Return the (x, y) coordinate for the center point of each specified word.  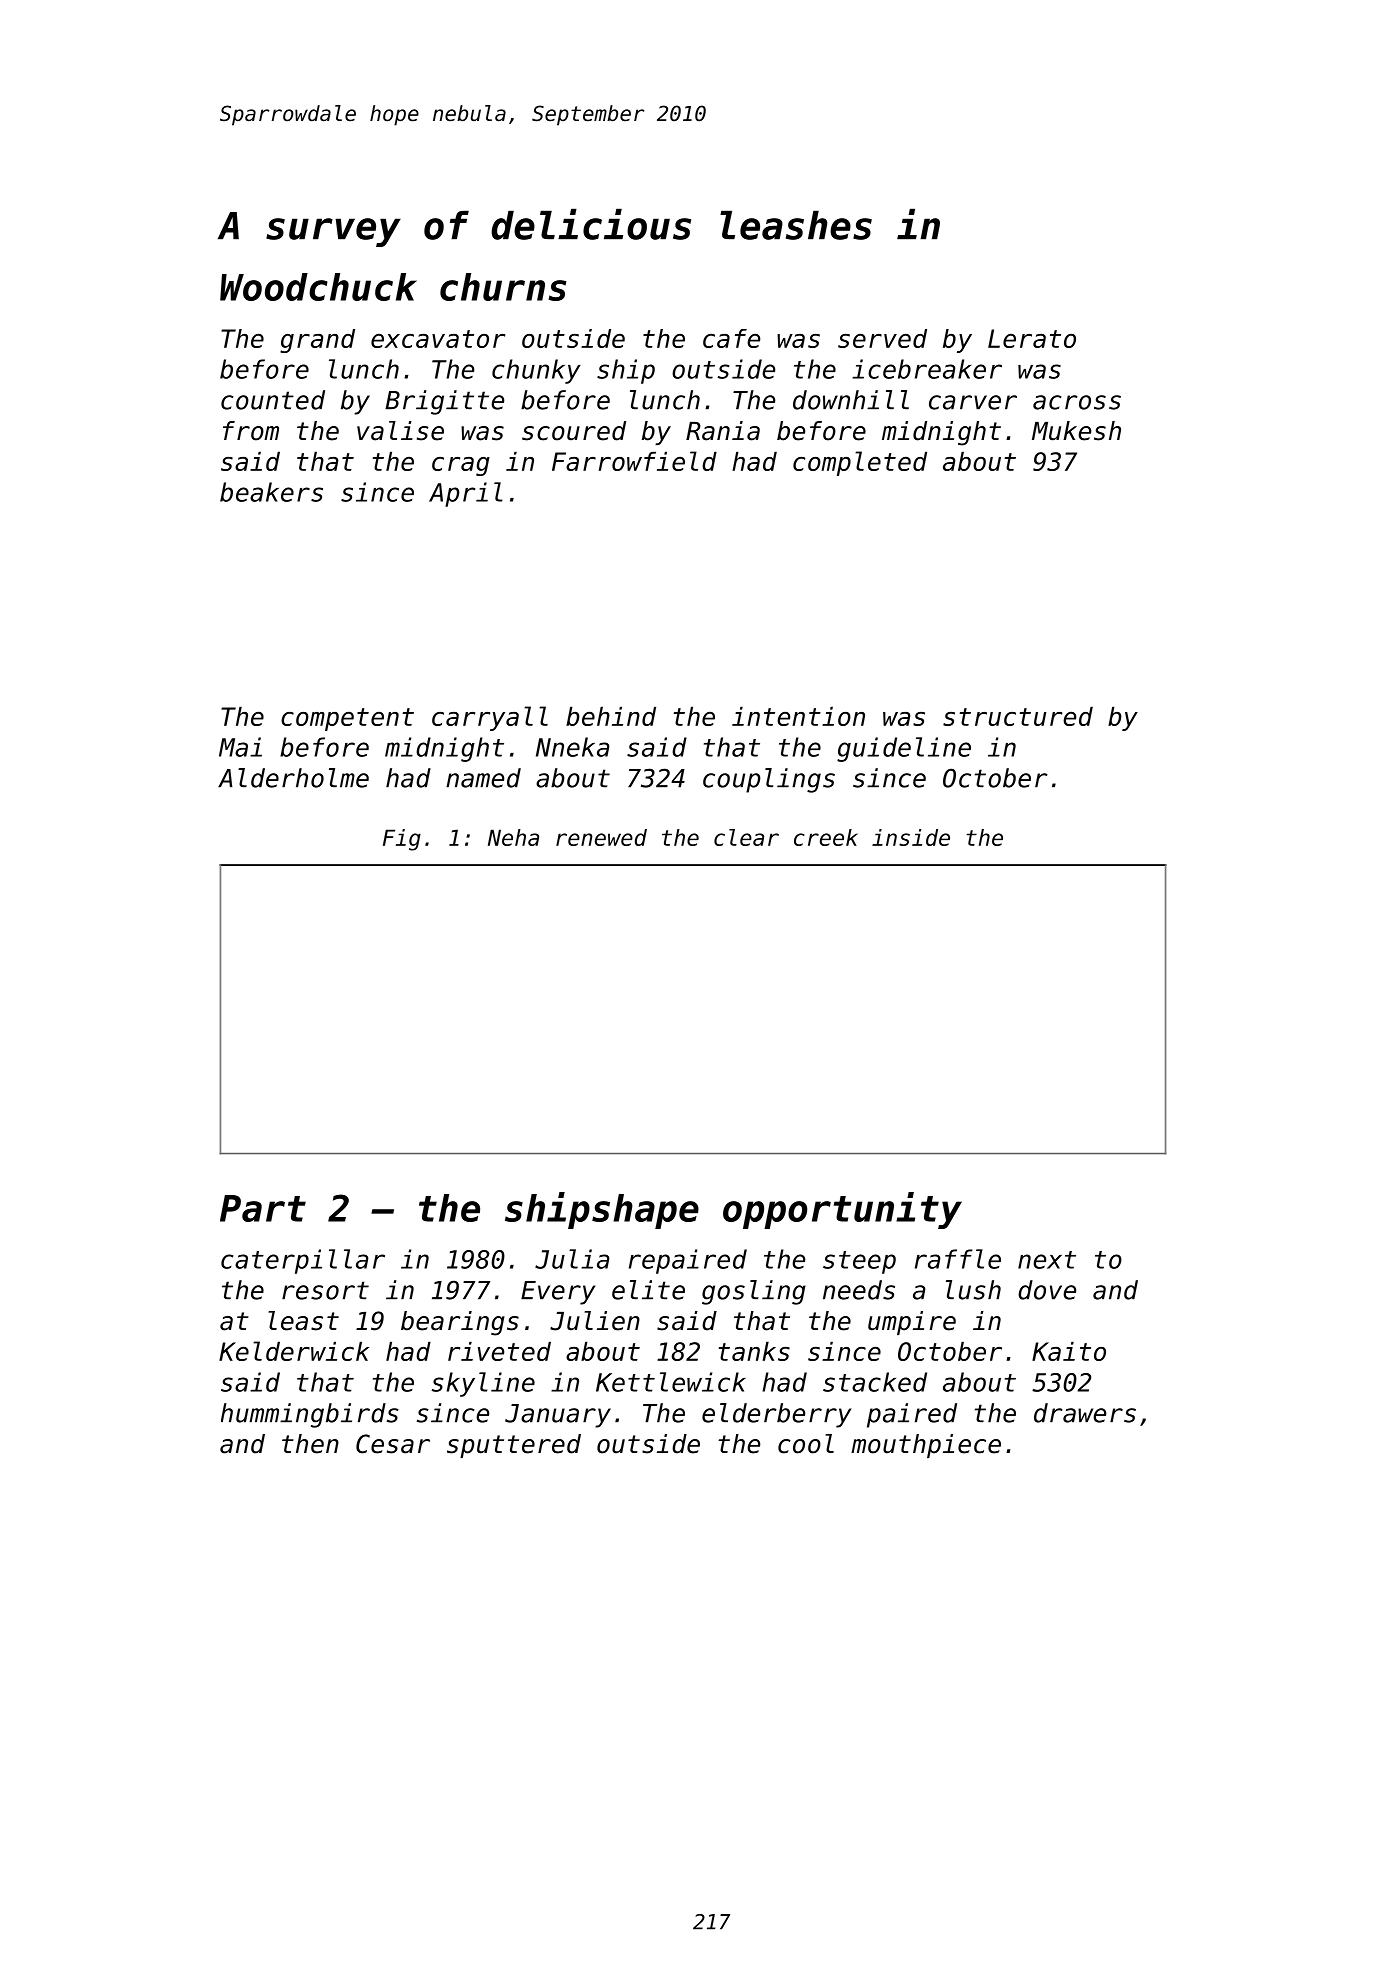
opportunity (842, 1210)
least (304, 1321)
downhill (851, 400)
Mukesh (1076, 431)
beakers (271, 492)
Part (263, 1208)
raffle (958, 1259)
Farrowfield (634, 461)
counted (273, 400)
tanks (754, 1351)
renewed (601, 837)
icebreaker (927, 369)
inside (911, 837)
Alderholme (293, 778)
